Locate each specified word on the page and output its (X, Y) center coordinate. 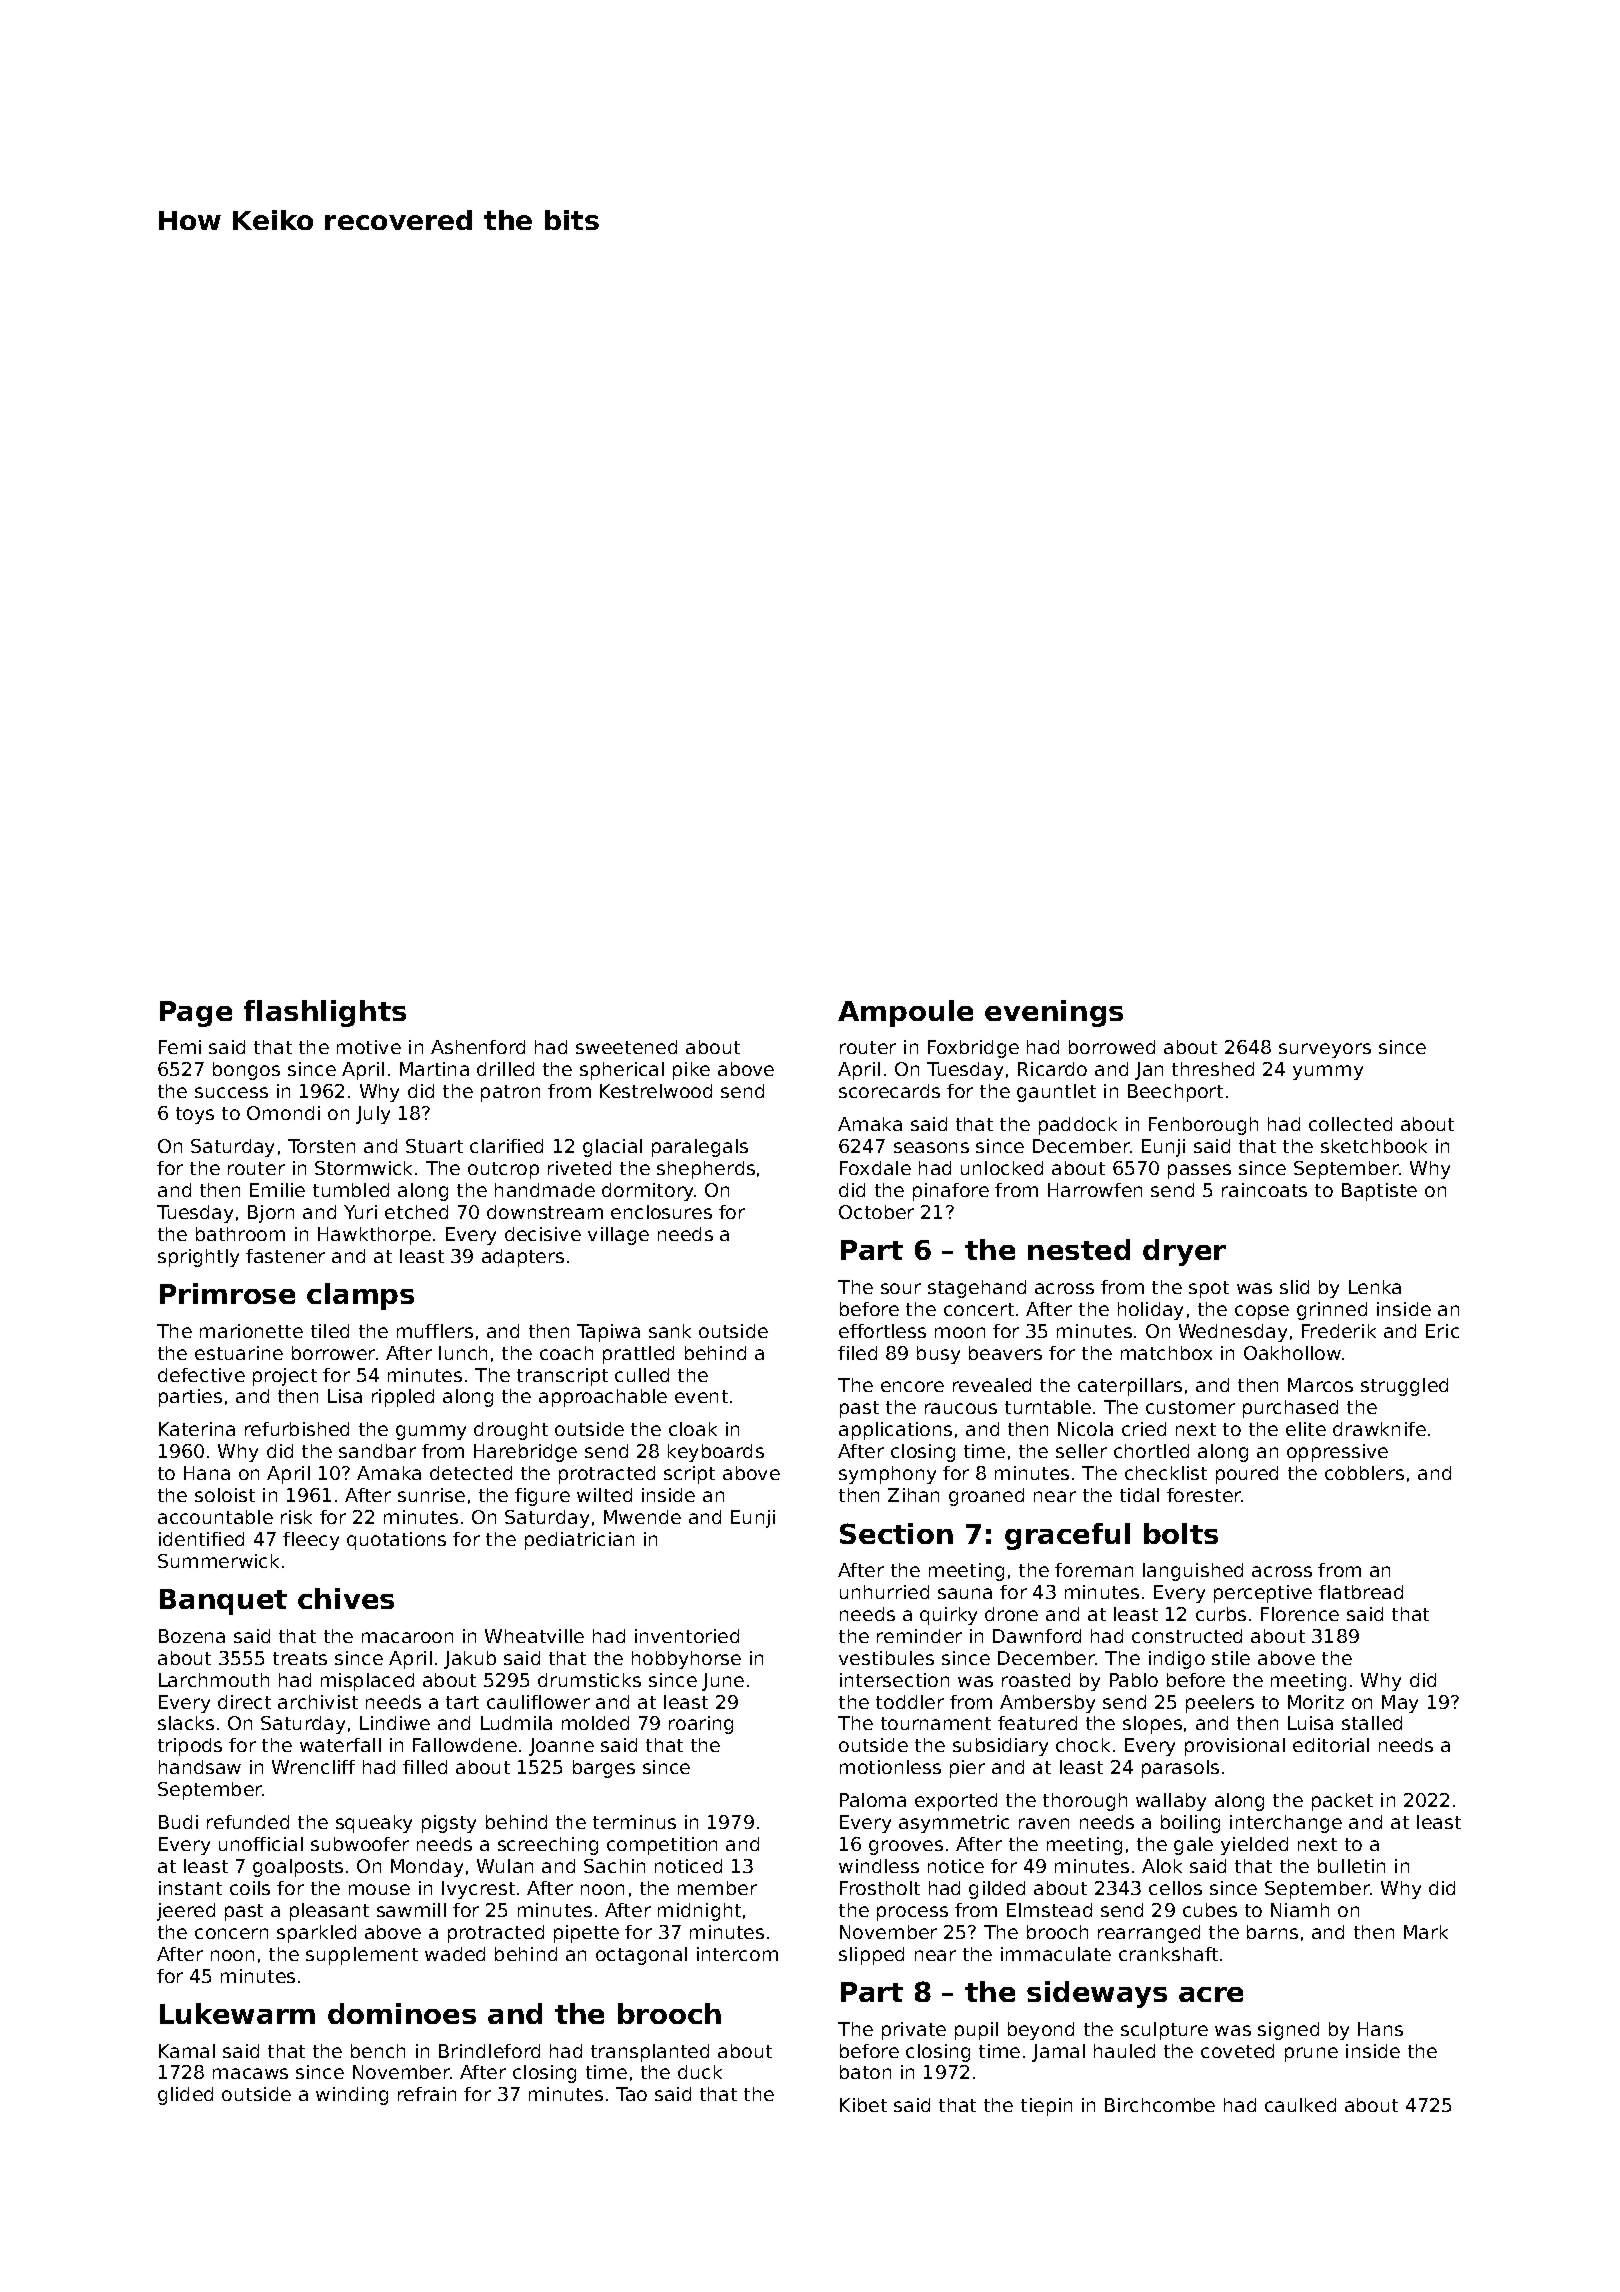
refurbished (297, 1429)
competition (662, 1846)
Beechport (1175, 1093)
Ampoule (905, 1013)
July (373, 1115)
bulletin (1351, 1866)
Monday (427, 1868)
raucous (961, 1408)
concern (231, 1933)
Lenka (1375, 1287)
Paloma (873, 1800)
